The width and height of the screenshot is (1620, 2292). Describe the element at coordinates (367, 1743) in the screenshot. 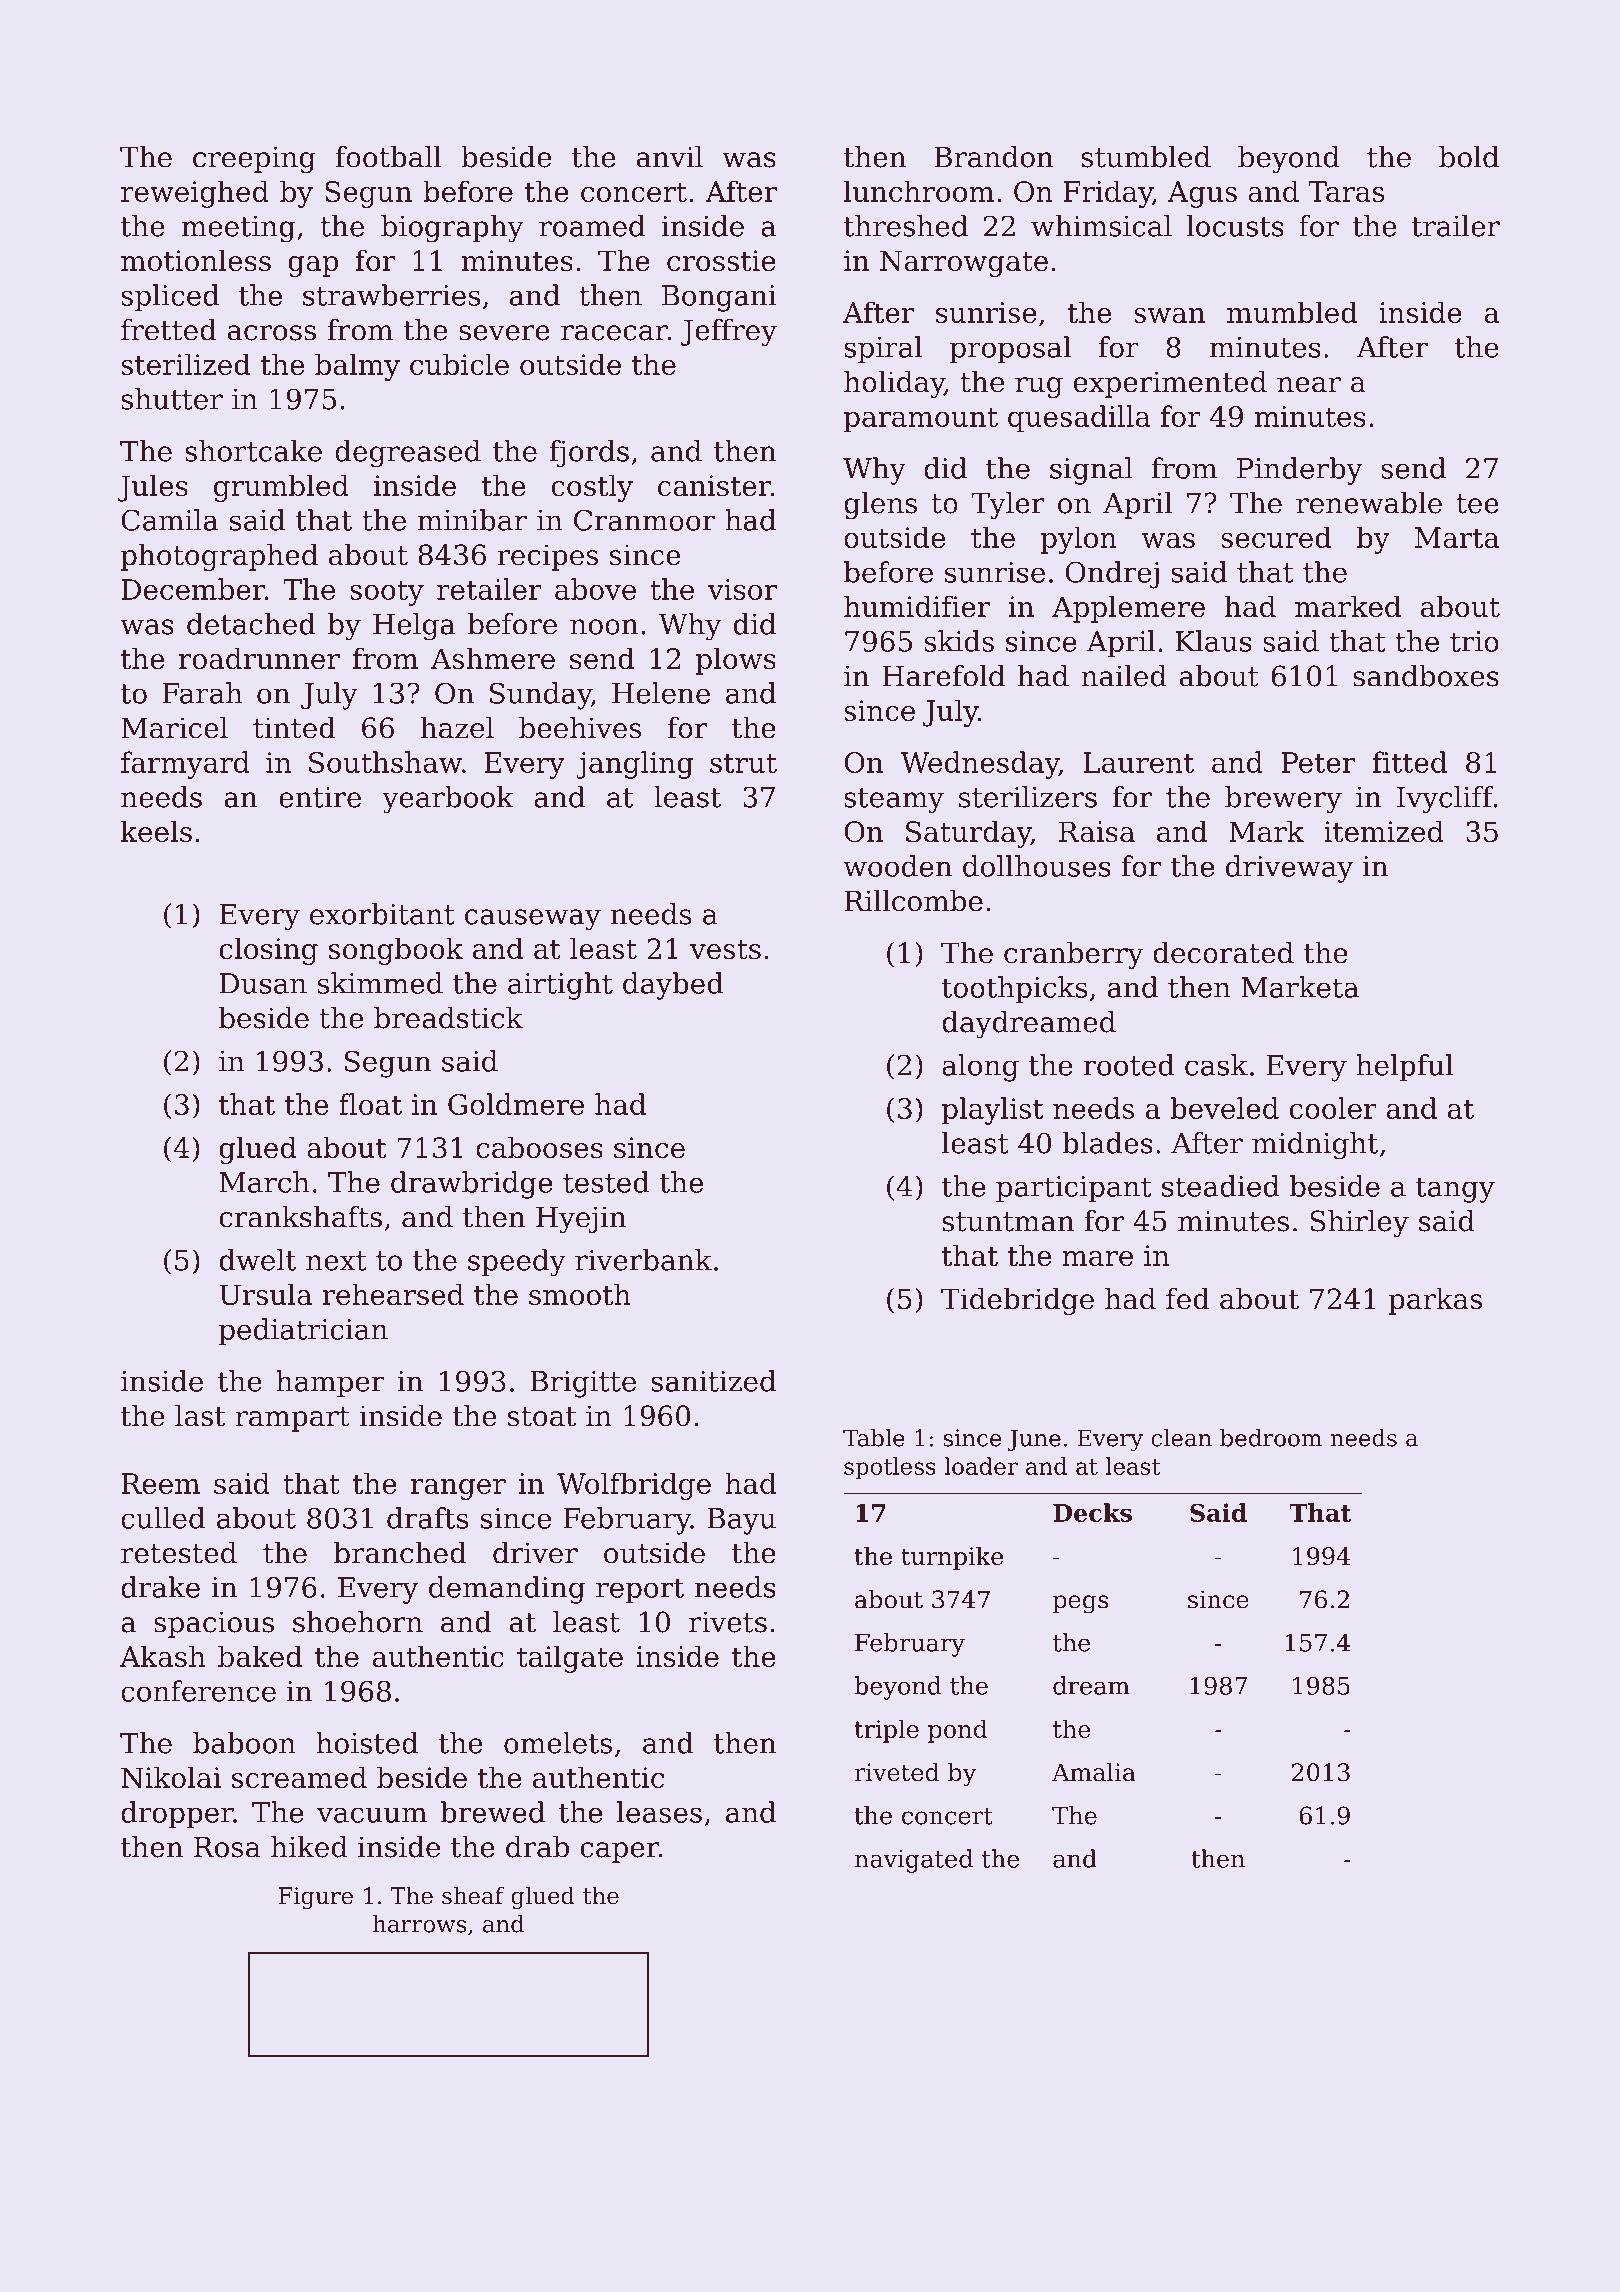

I see `hoisted` at that location.
